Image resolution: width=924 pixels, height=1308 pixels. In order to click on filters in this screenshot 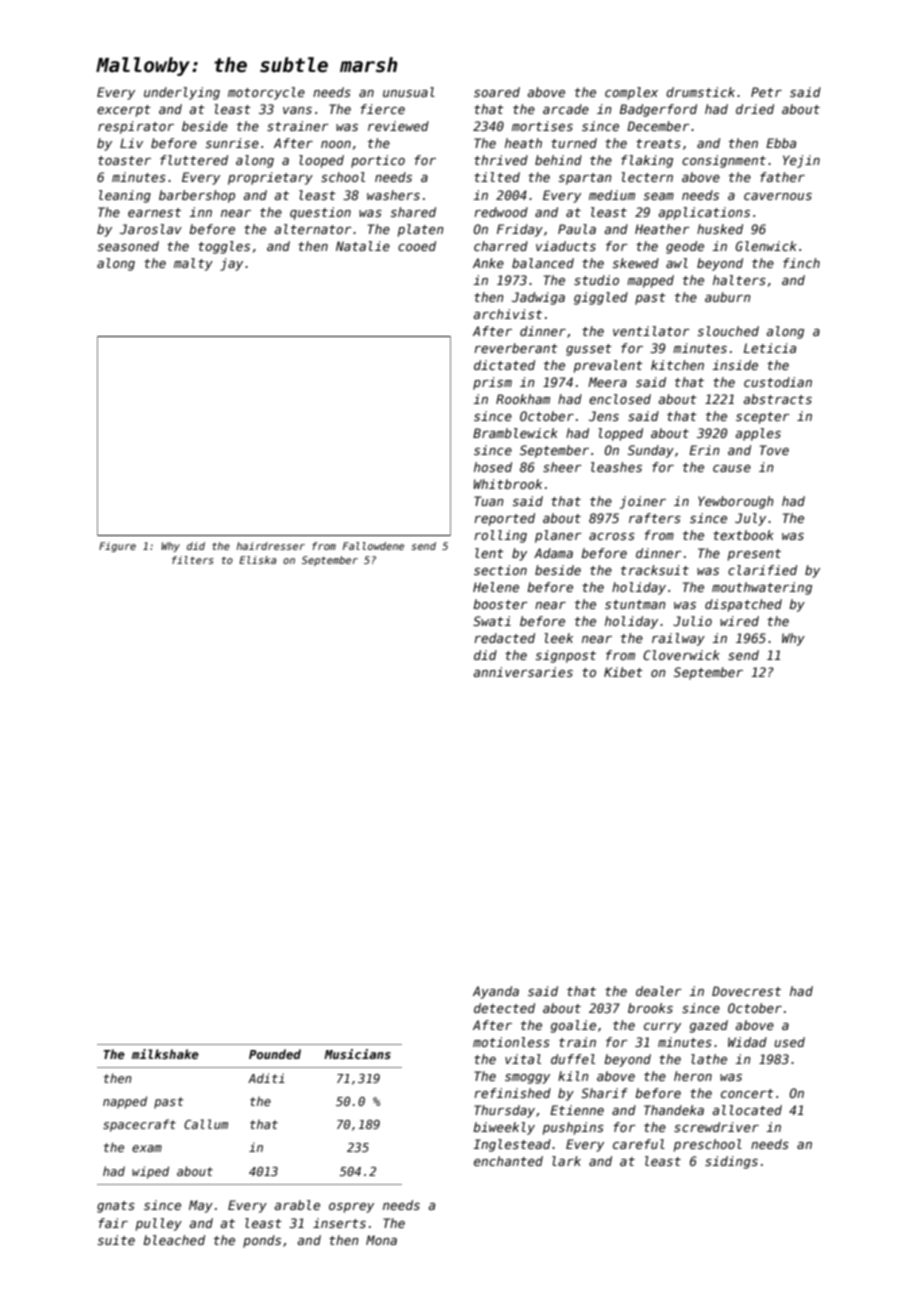, I will do `click(193, 560)`.
